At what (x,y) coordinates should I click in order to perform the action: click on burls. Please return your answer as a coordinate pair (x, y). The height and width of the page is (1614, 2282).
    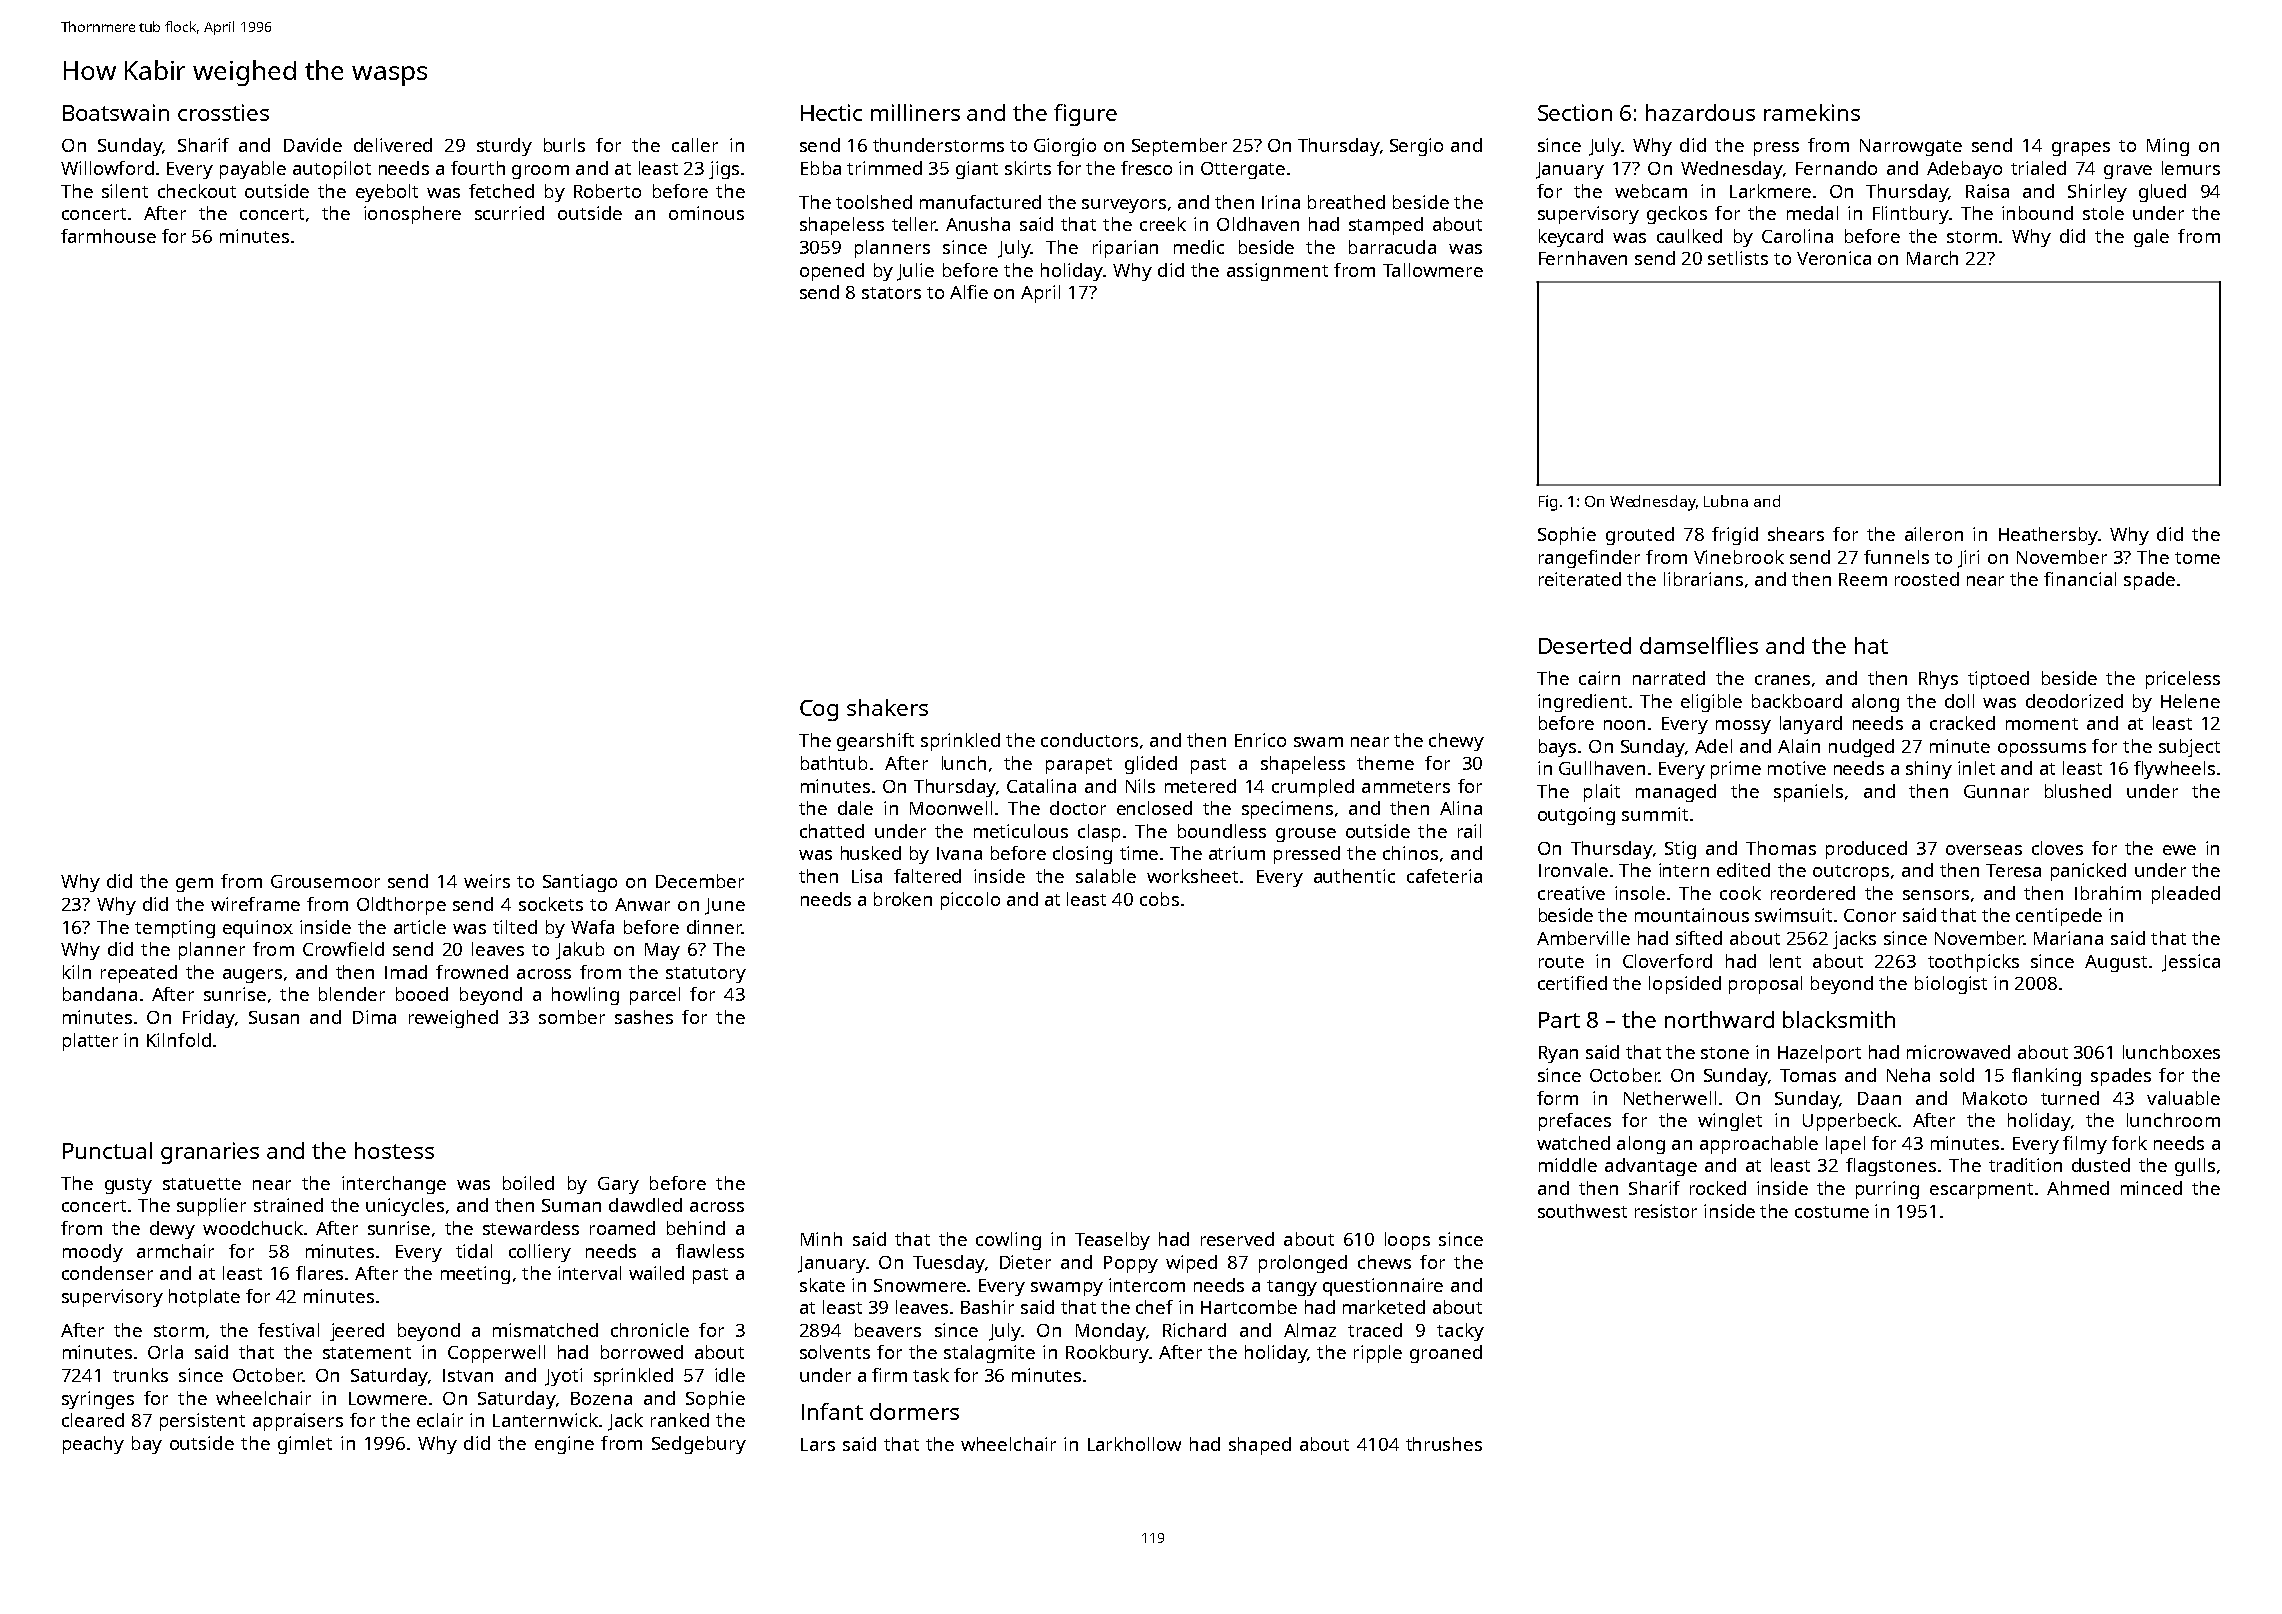
    Looking at the image, I should click on (564, 145).
